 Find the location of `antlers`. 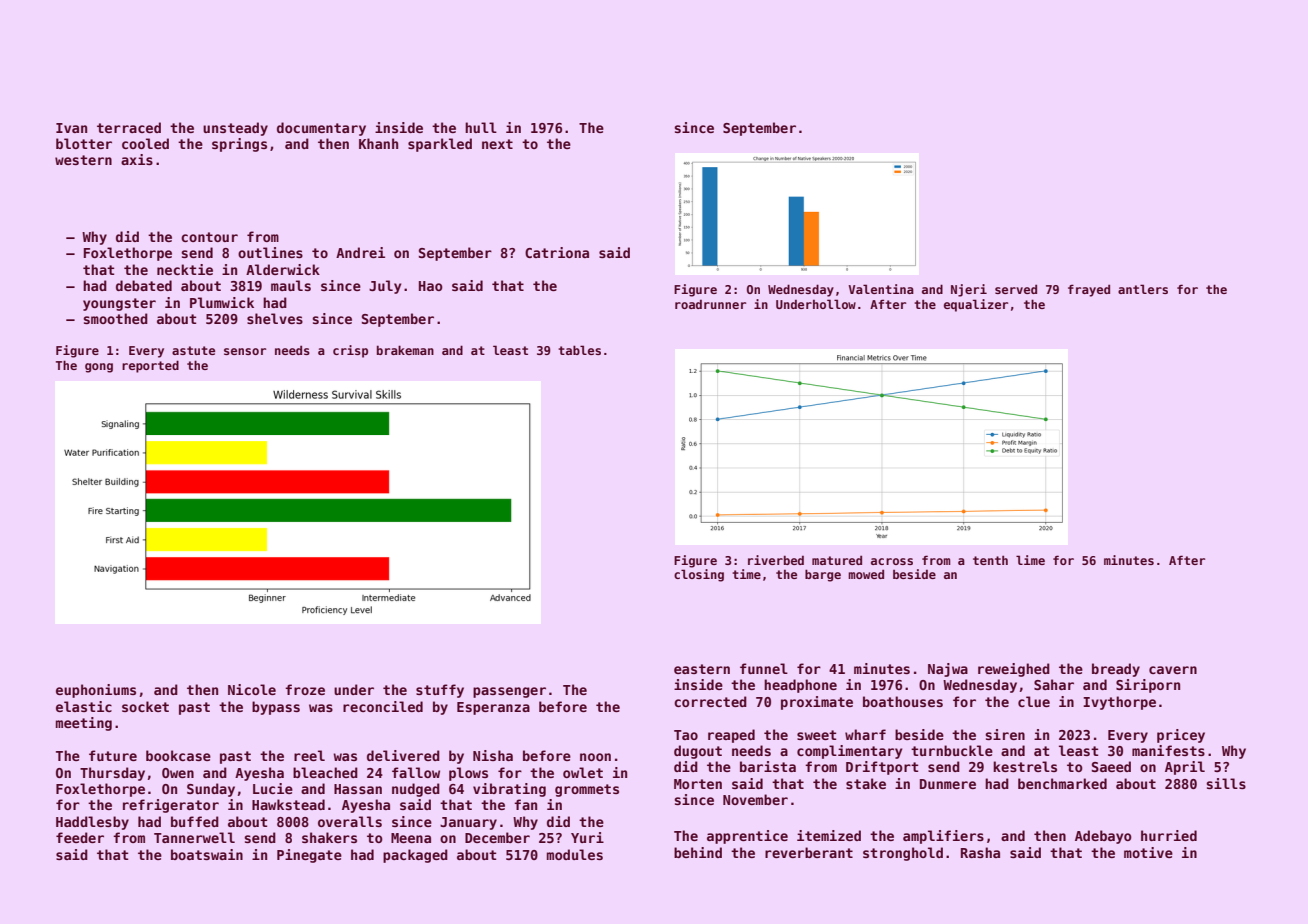

antlers is located at coordinates (1143, 289).
